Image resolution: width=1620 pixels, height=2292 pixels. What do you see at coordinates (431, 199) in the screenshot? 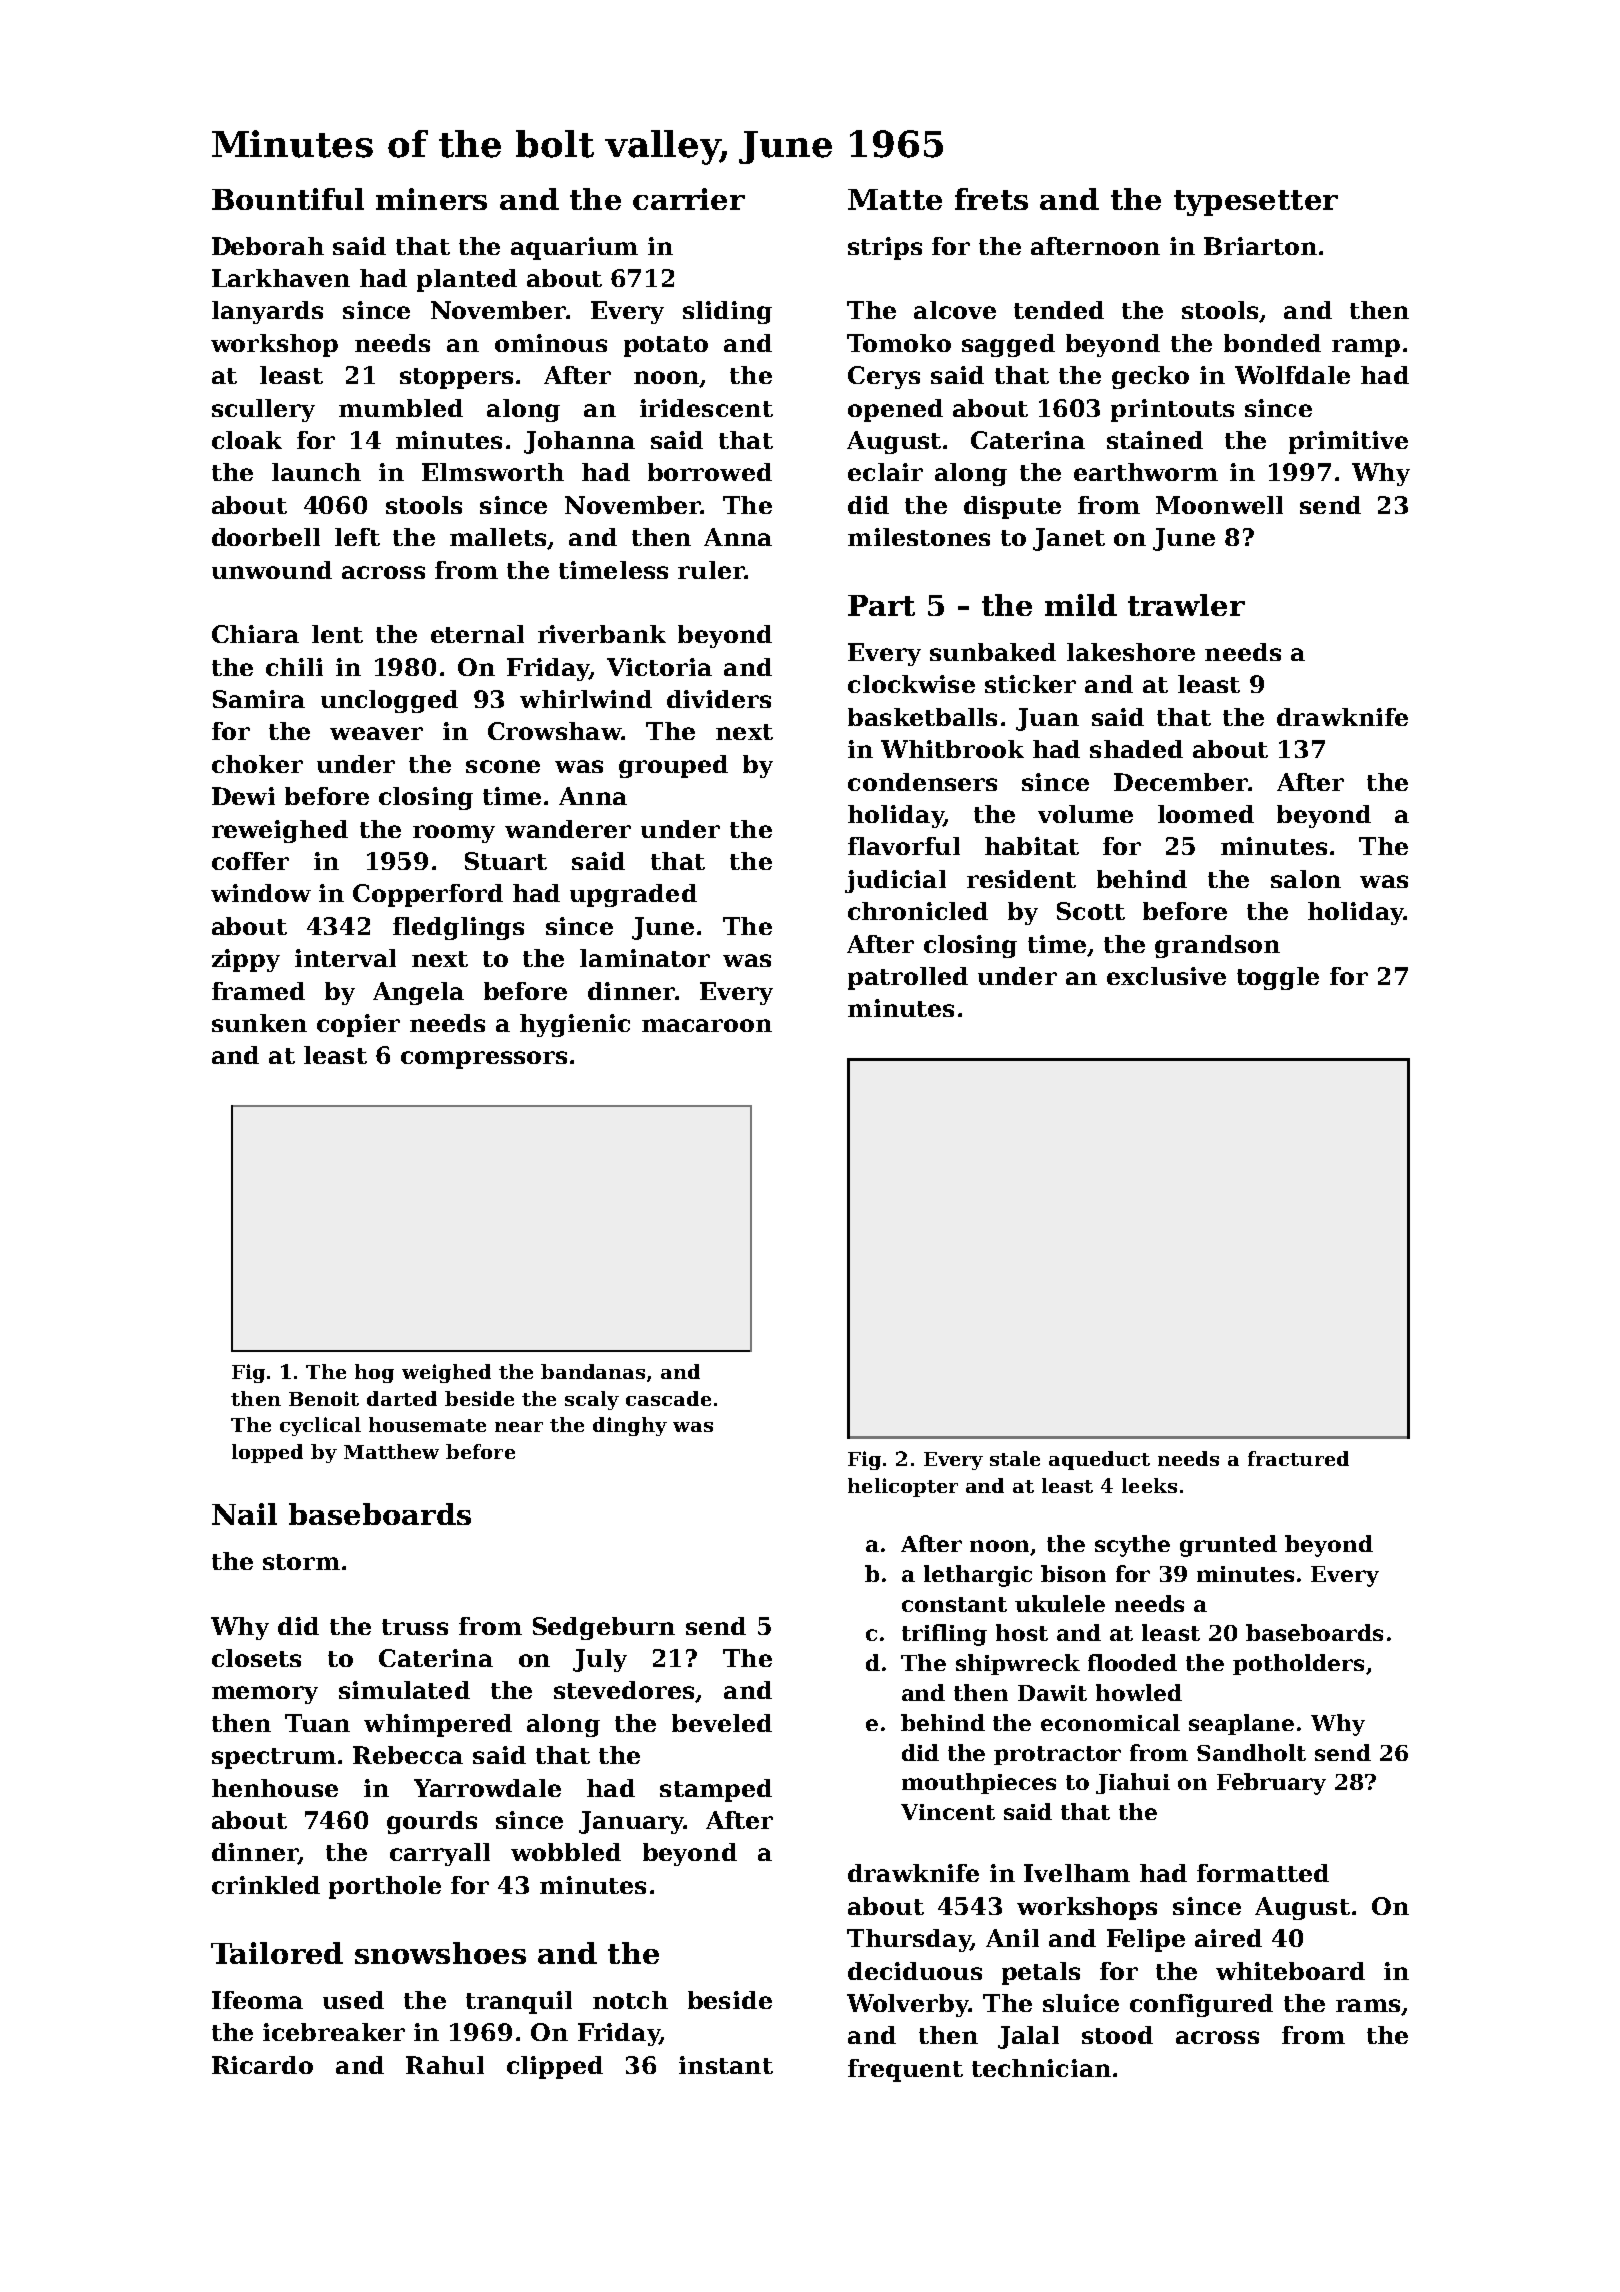
I see `miners` at bounding box center [431, 199].
